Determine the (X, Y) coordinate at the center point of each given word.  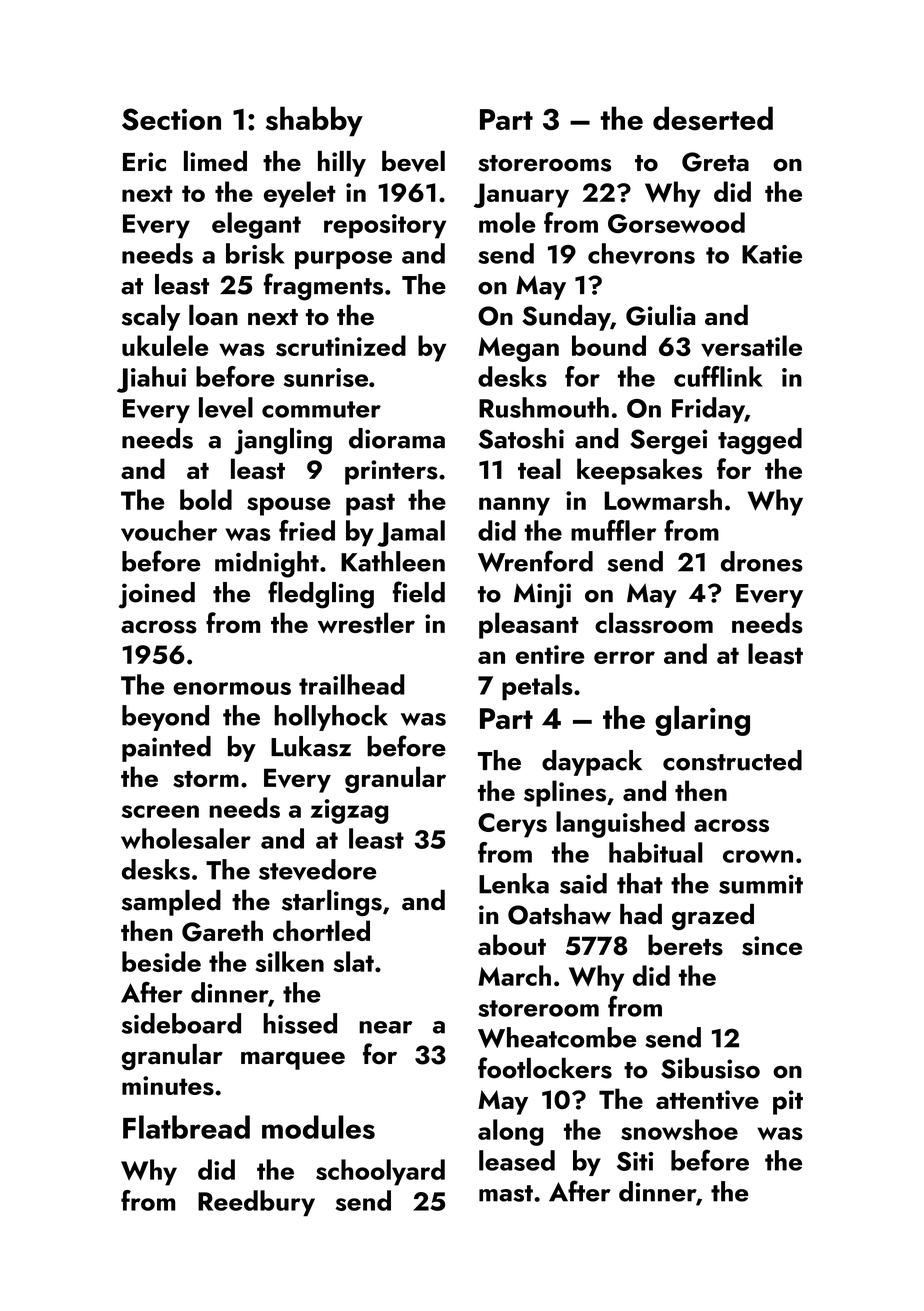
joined (157, 595)
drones (762, 561)
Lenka (514, 883)
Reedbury (256, 1203)
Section (171, 119)
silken (289, 961)
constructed (732, 760)
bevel (413, 161)
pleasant (529, 625)
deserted (713, 118)
